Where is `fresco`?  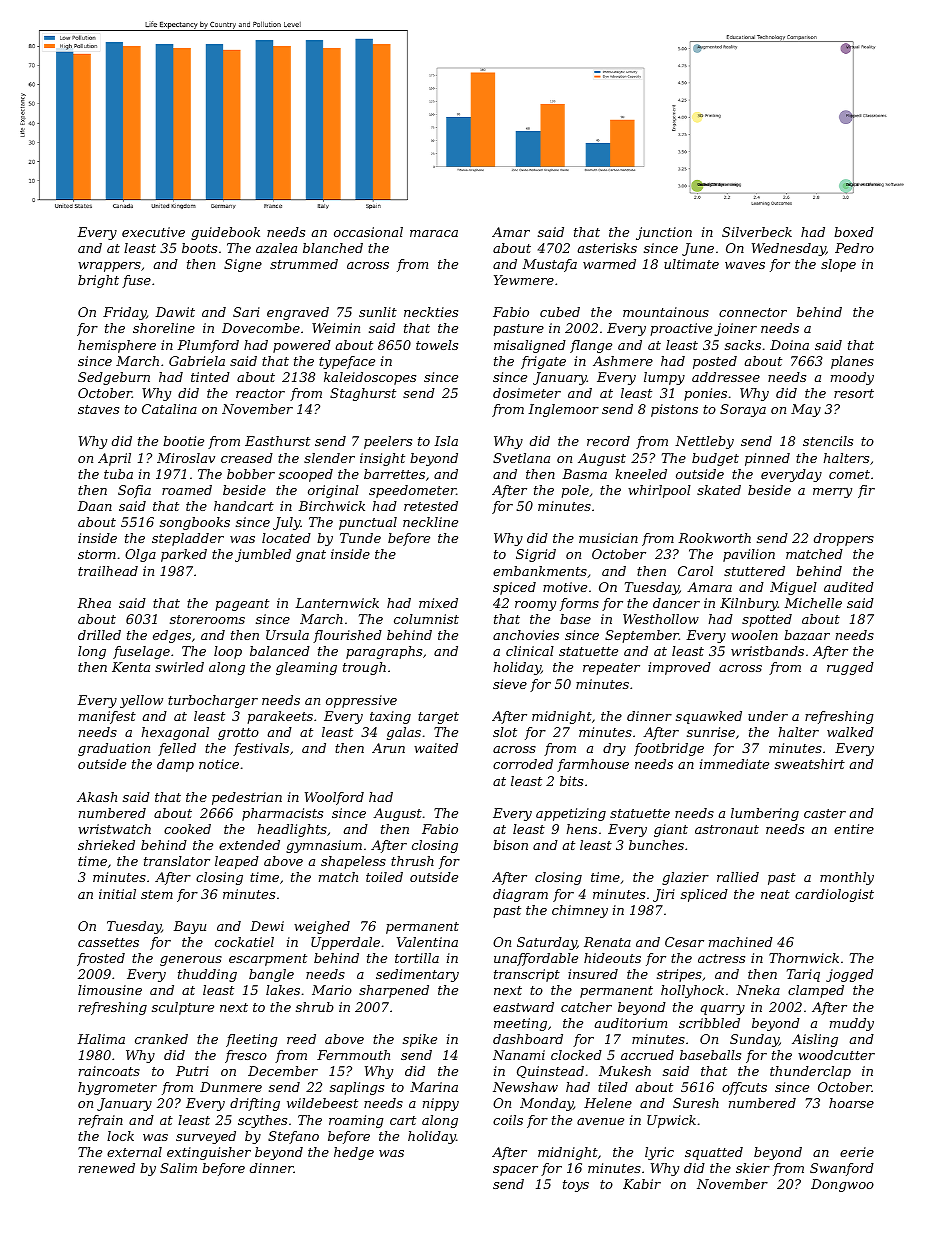
fresco is located at coordinates (246, 1056).
